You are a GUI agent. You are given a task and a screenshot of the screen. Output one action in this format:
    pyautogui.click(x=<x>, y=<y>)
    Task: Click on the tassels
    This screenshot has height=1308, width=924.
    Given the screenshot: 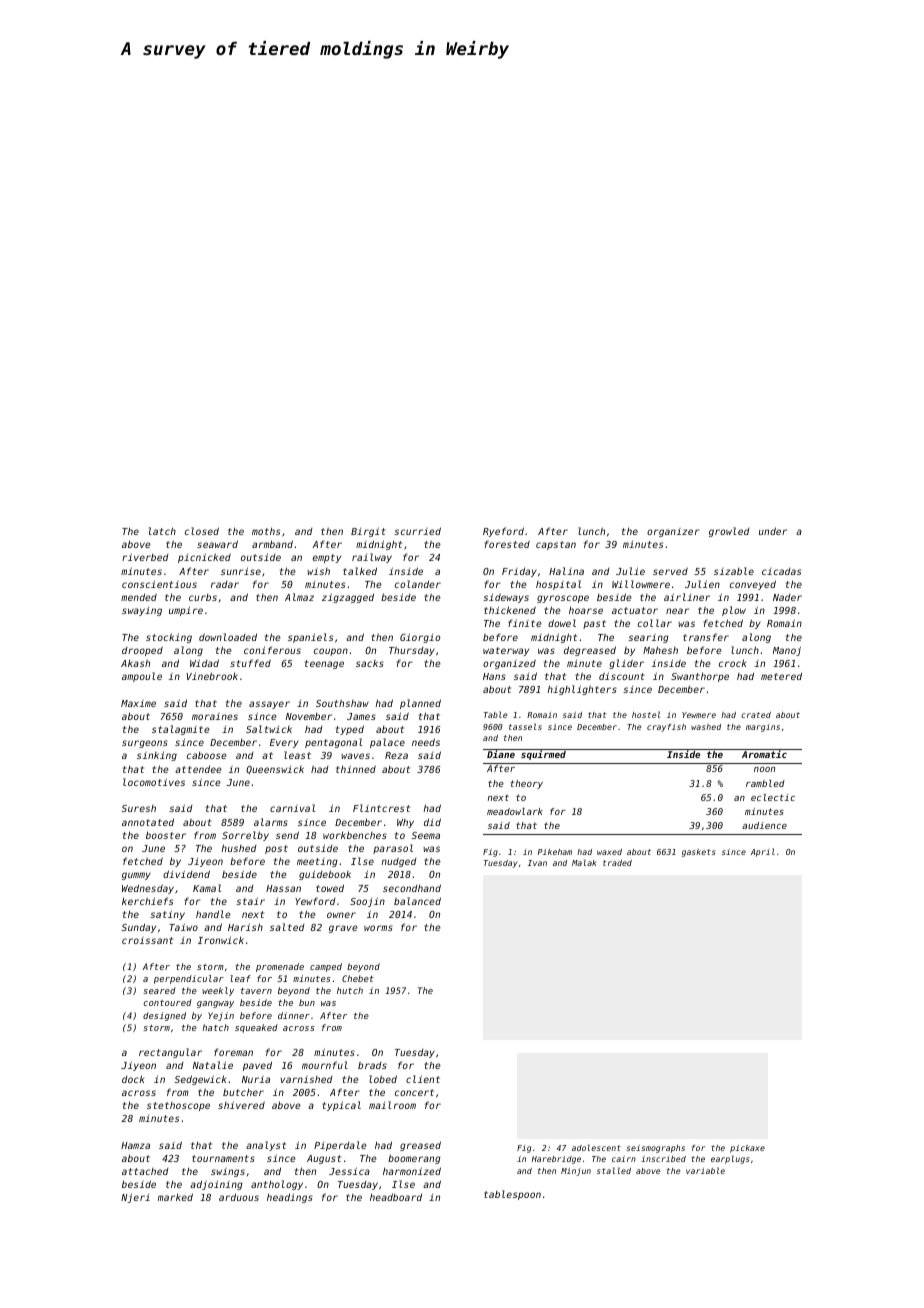 What is the action you would take?
    pyautogui.click(x=525, y=726)
